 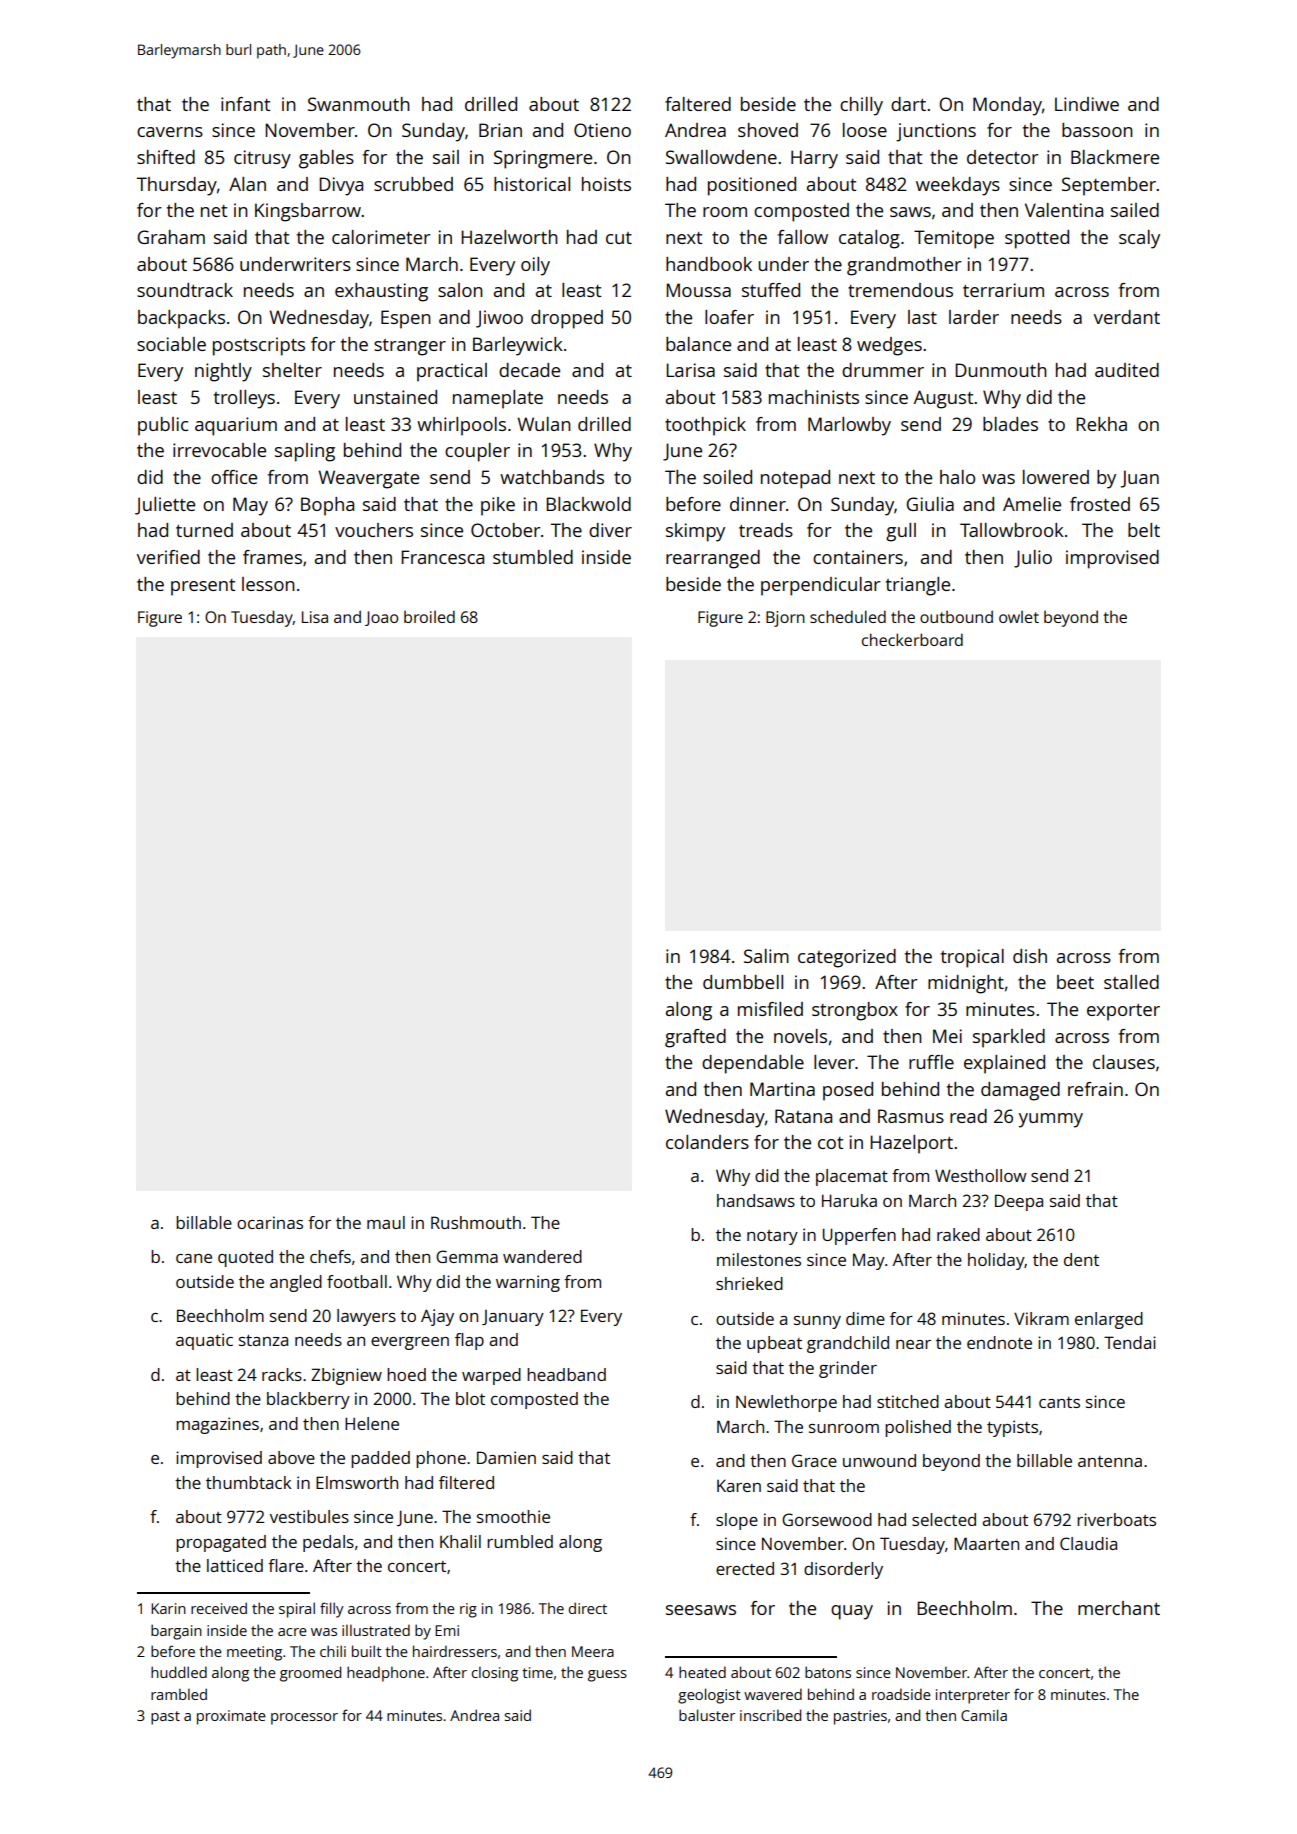 What do you see at coordinates (304, 1719) in the screenshot?
I see `processor` at bounding box center [304, 1719].
